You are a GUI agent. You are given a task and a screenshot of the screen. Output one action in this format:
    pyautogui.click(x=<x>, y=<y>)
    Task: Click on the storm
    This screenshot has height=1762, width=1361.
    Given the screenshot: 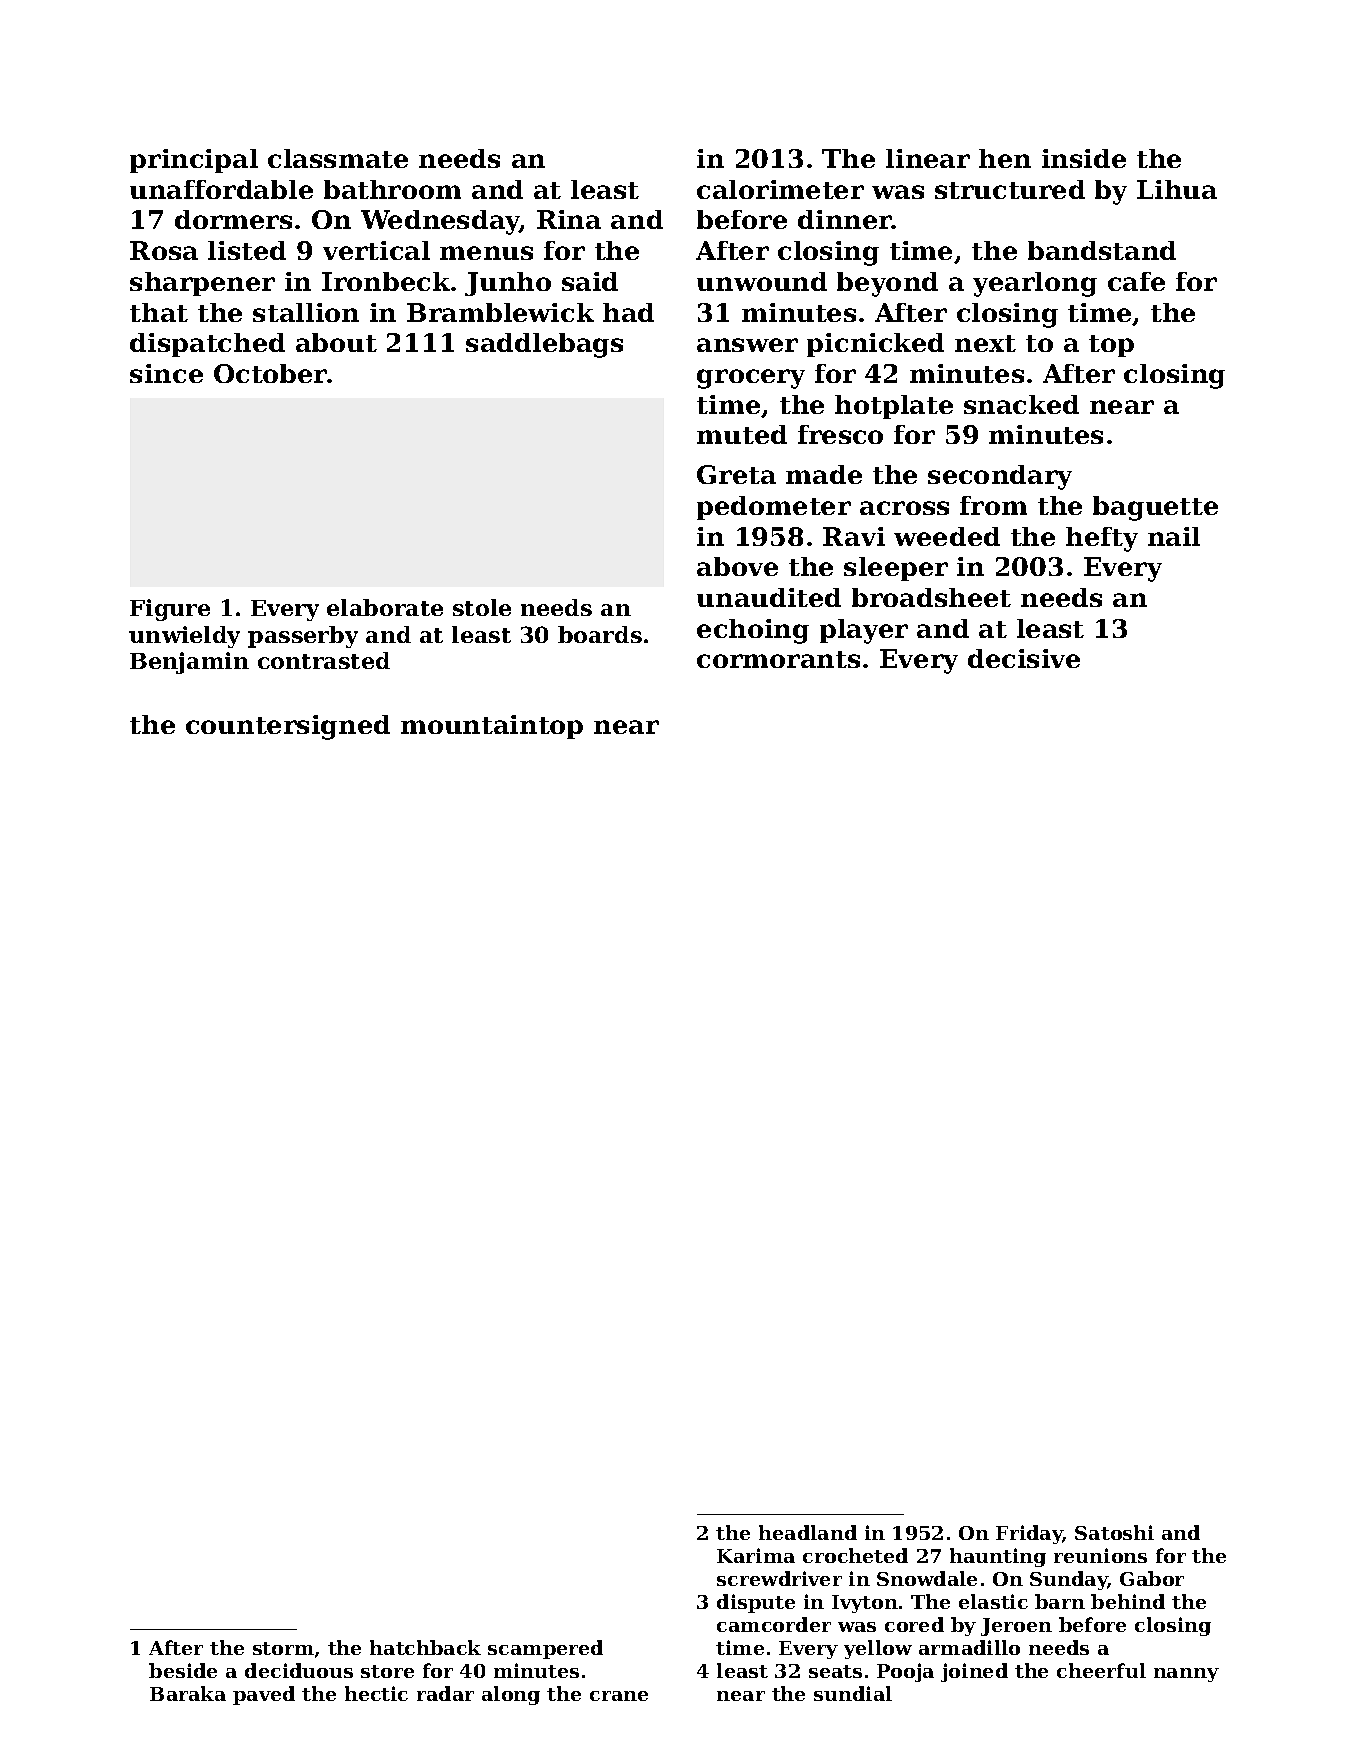 What is the action you would take?
    pyautogui.click(x=283, y=1648)
